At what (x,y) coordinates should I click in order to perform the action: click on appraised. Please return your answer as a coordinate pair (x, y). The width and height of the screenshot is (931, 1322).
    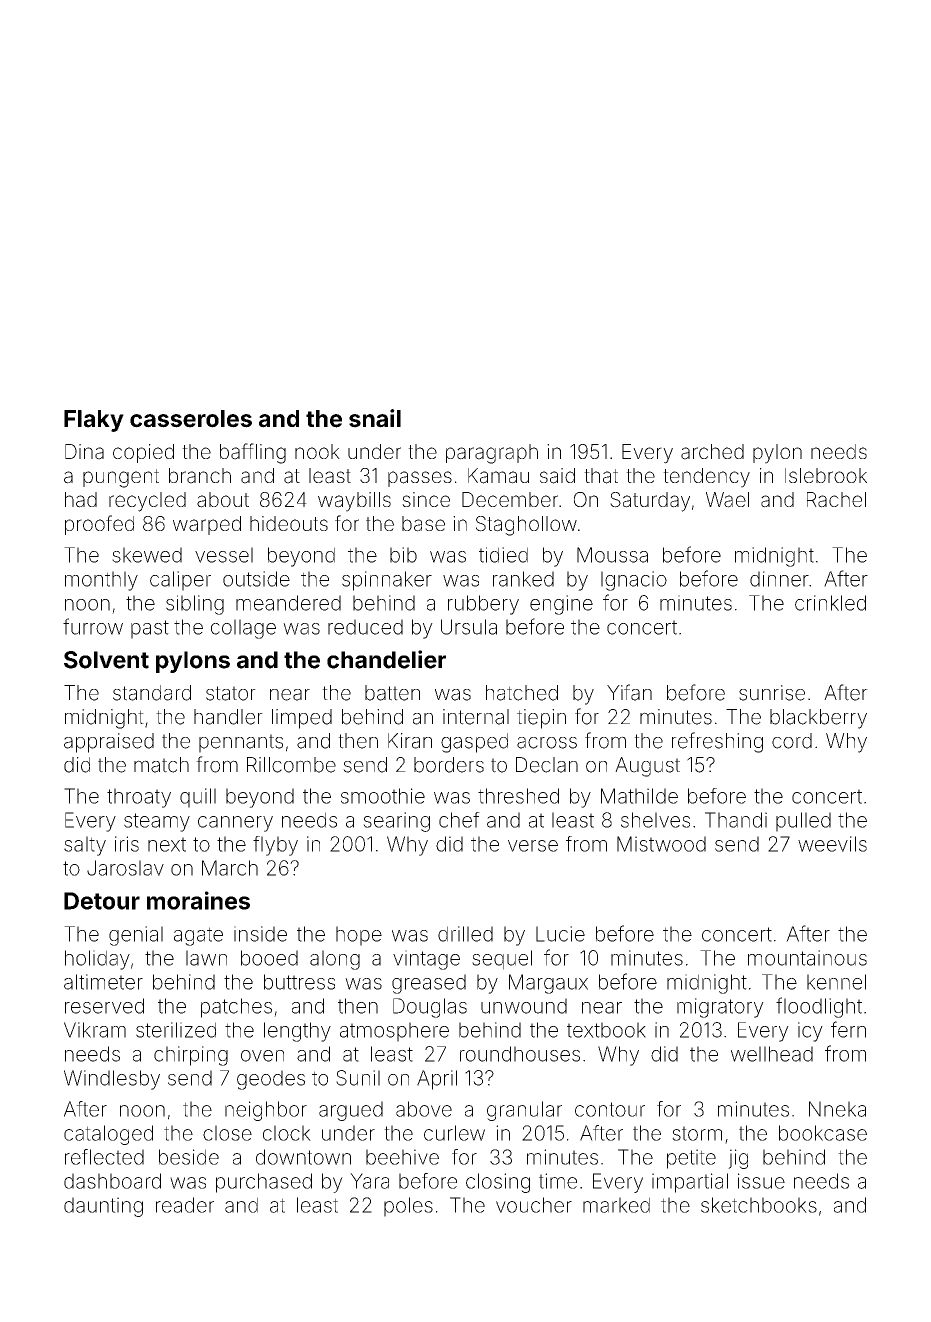
    Looking at the image, I should click on (109, 743).
